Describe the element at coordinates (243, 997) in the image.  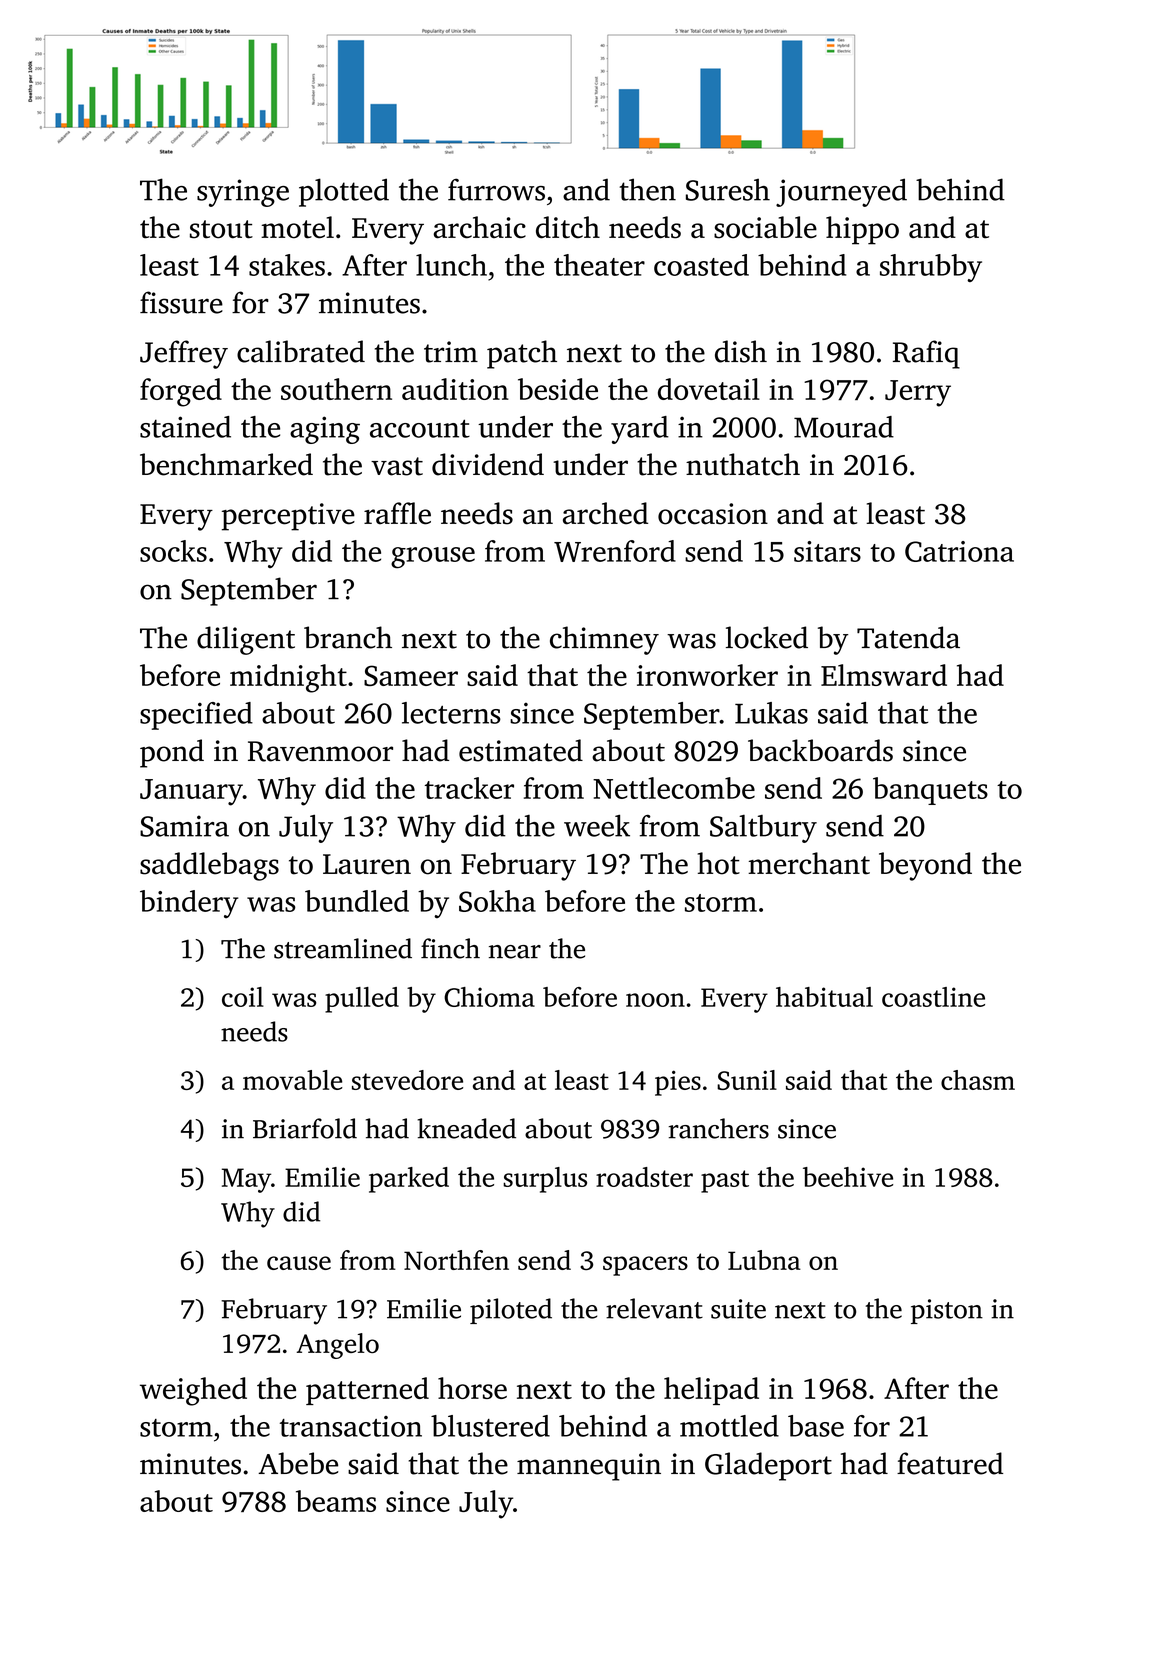
I see `coil` at that location.
